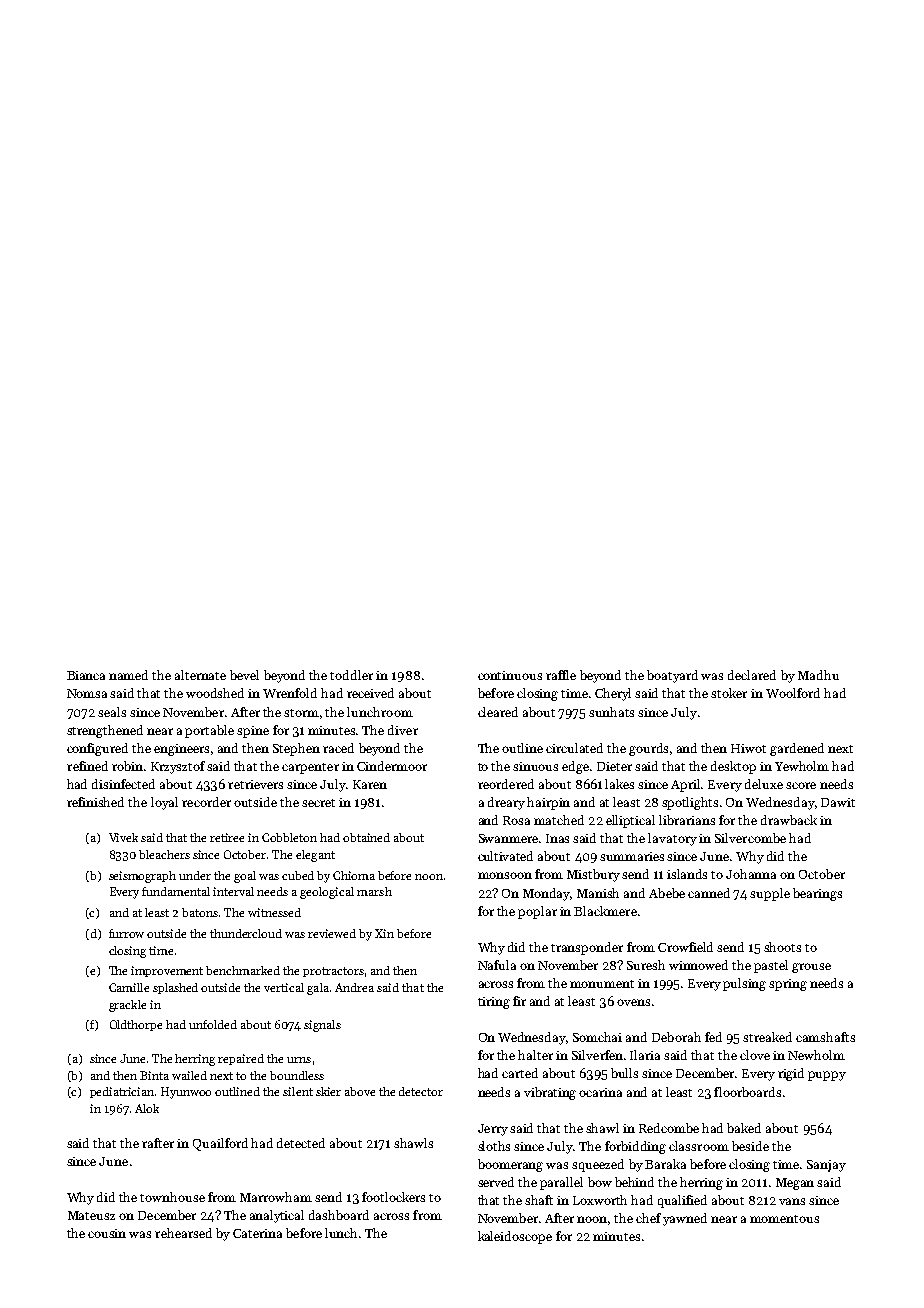  Describe the element at coordinates (332, 933) in the page. I see `reviewed` at that location.
